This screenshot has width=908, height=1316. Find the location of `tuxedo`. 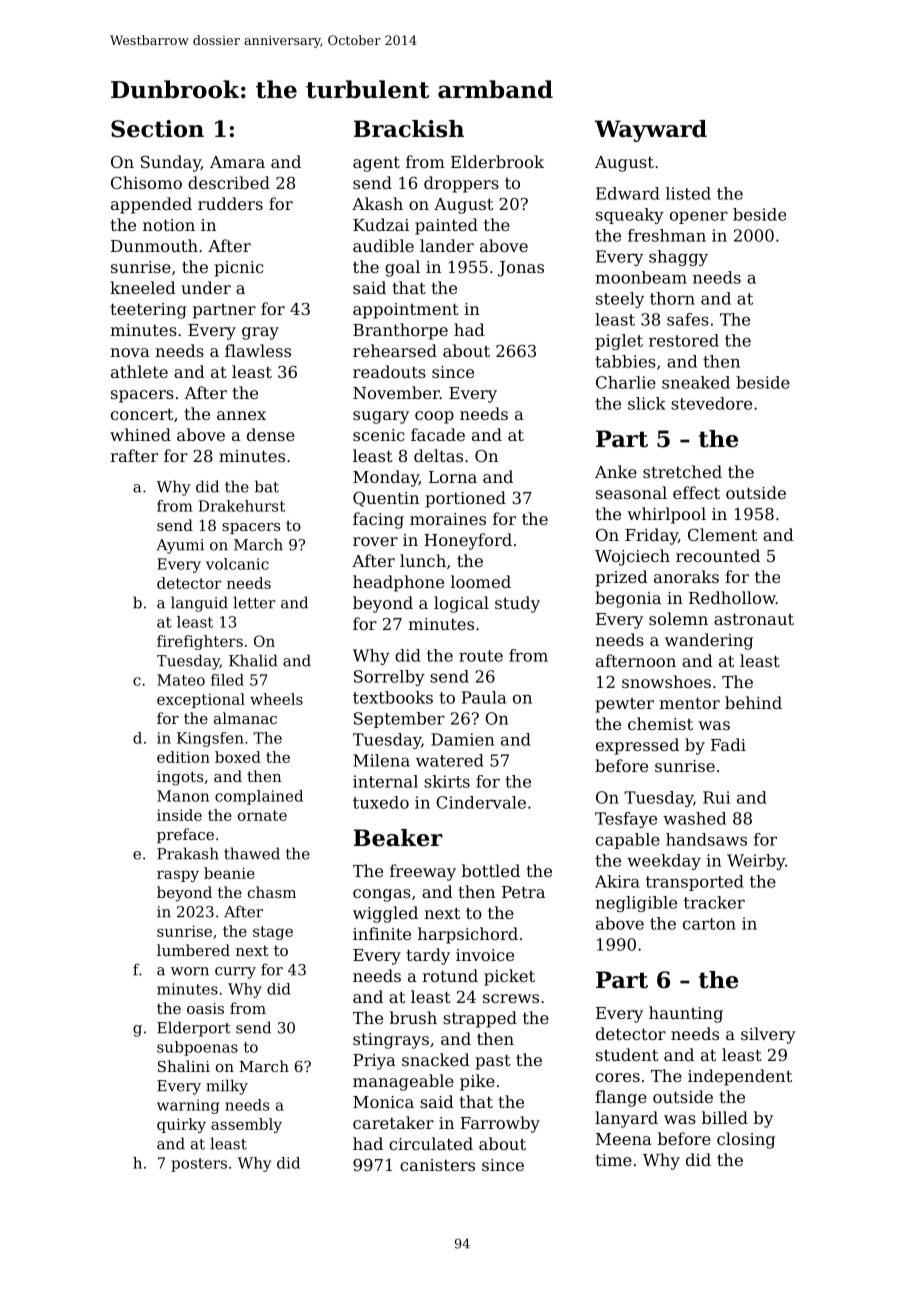

tuxedo is located at coordinates (381, 802).
